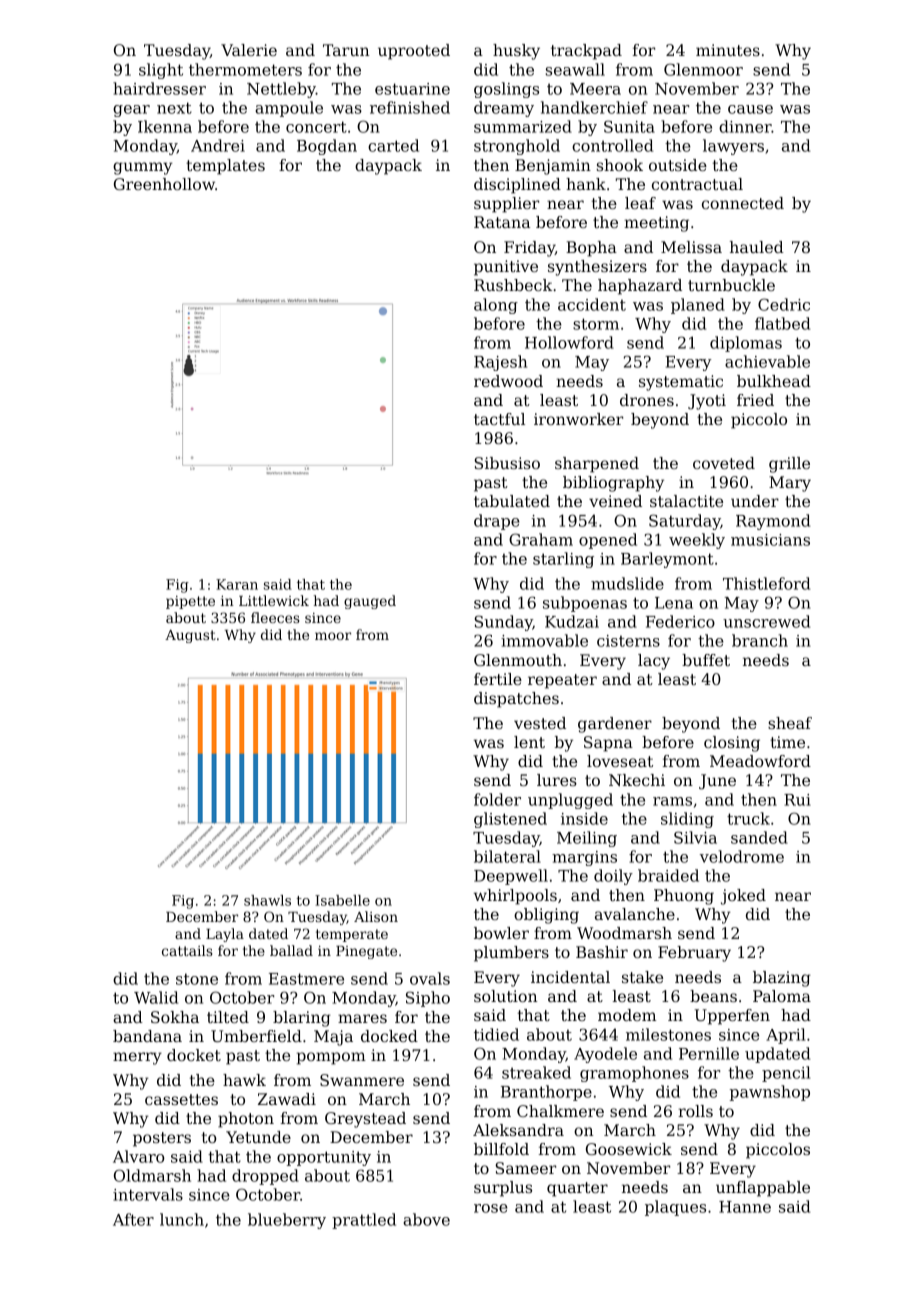  Describe the element at coordinates (728, 50) in the screenshot. I see `minutes` at that location.
